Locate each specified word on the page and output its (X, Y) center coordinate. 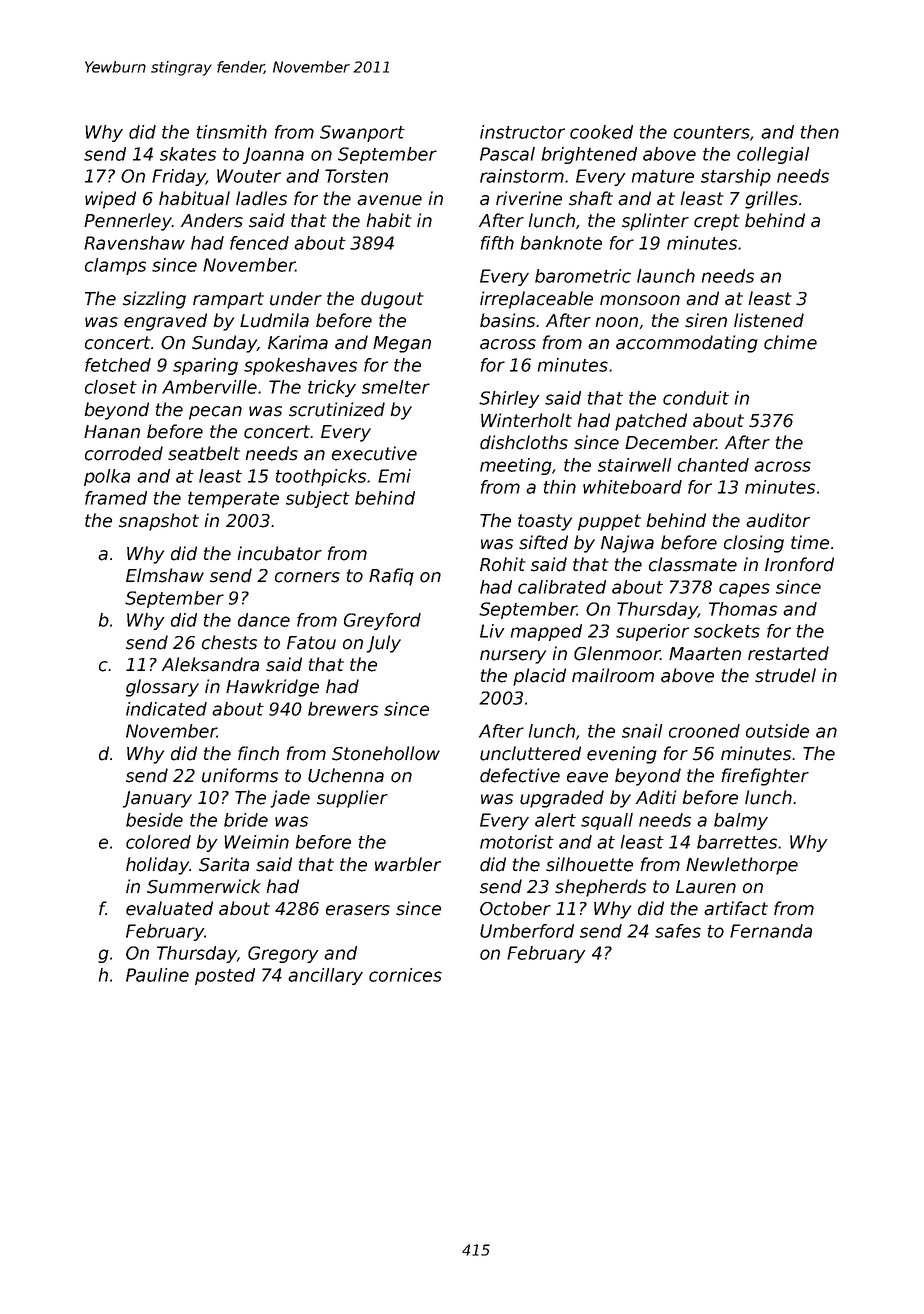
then (820, 132)
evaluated (169, 908)
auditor (778, 520)
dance (264, 620)
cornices (405, 975)
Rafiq (391, 577)
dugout (392, 300)
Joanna (273, 155)
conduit (696, 398)
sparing (205, 366)
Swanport (362, 133)
